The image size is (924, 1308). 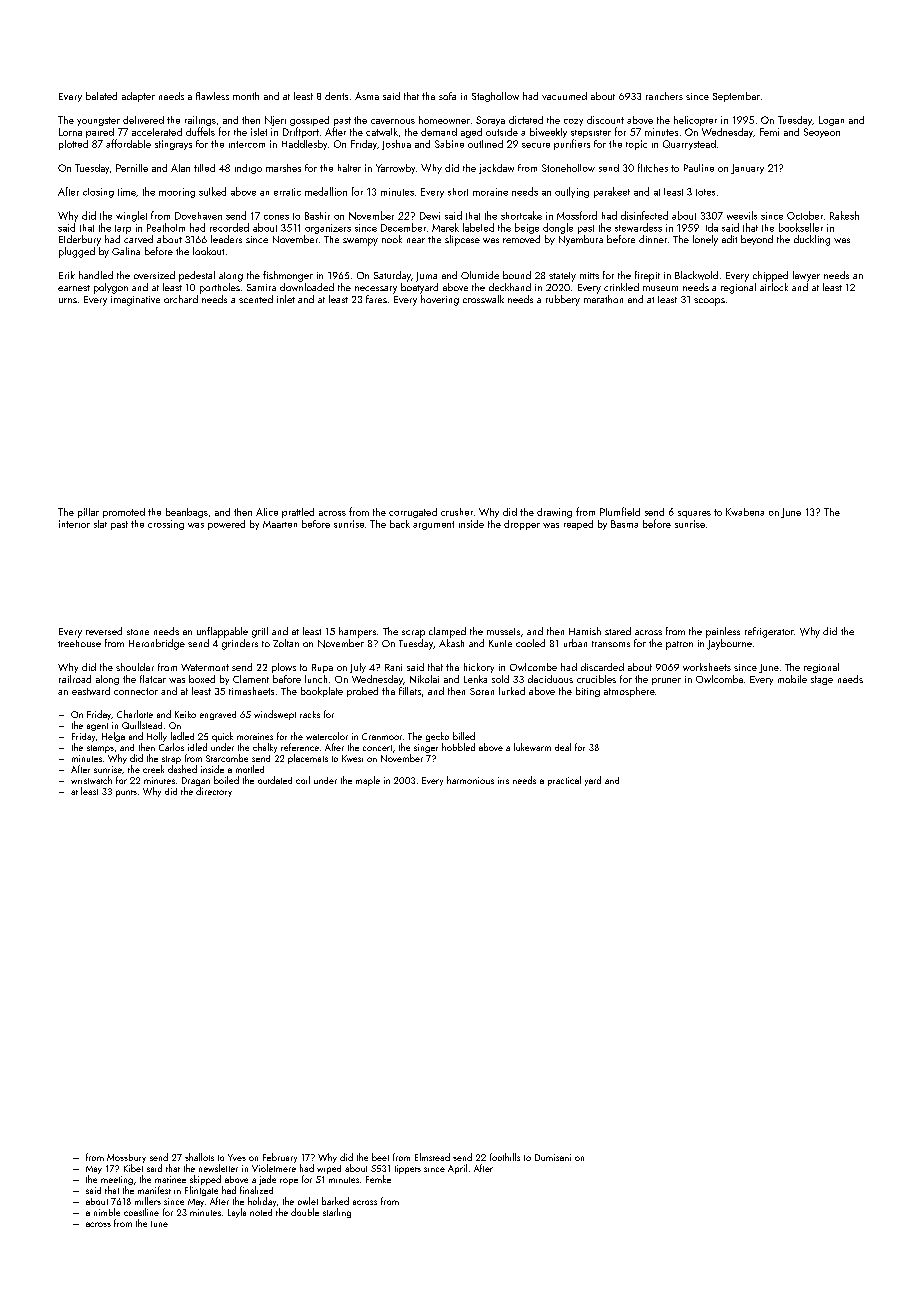 I want to click on beyond, so click(x=757, y=240).
